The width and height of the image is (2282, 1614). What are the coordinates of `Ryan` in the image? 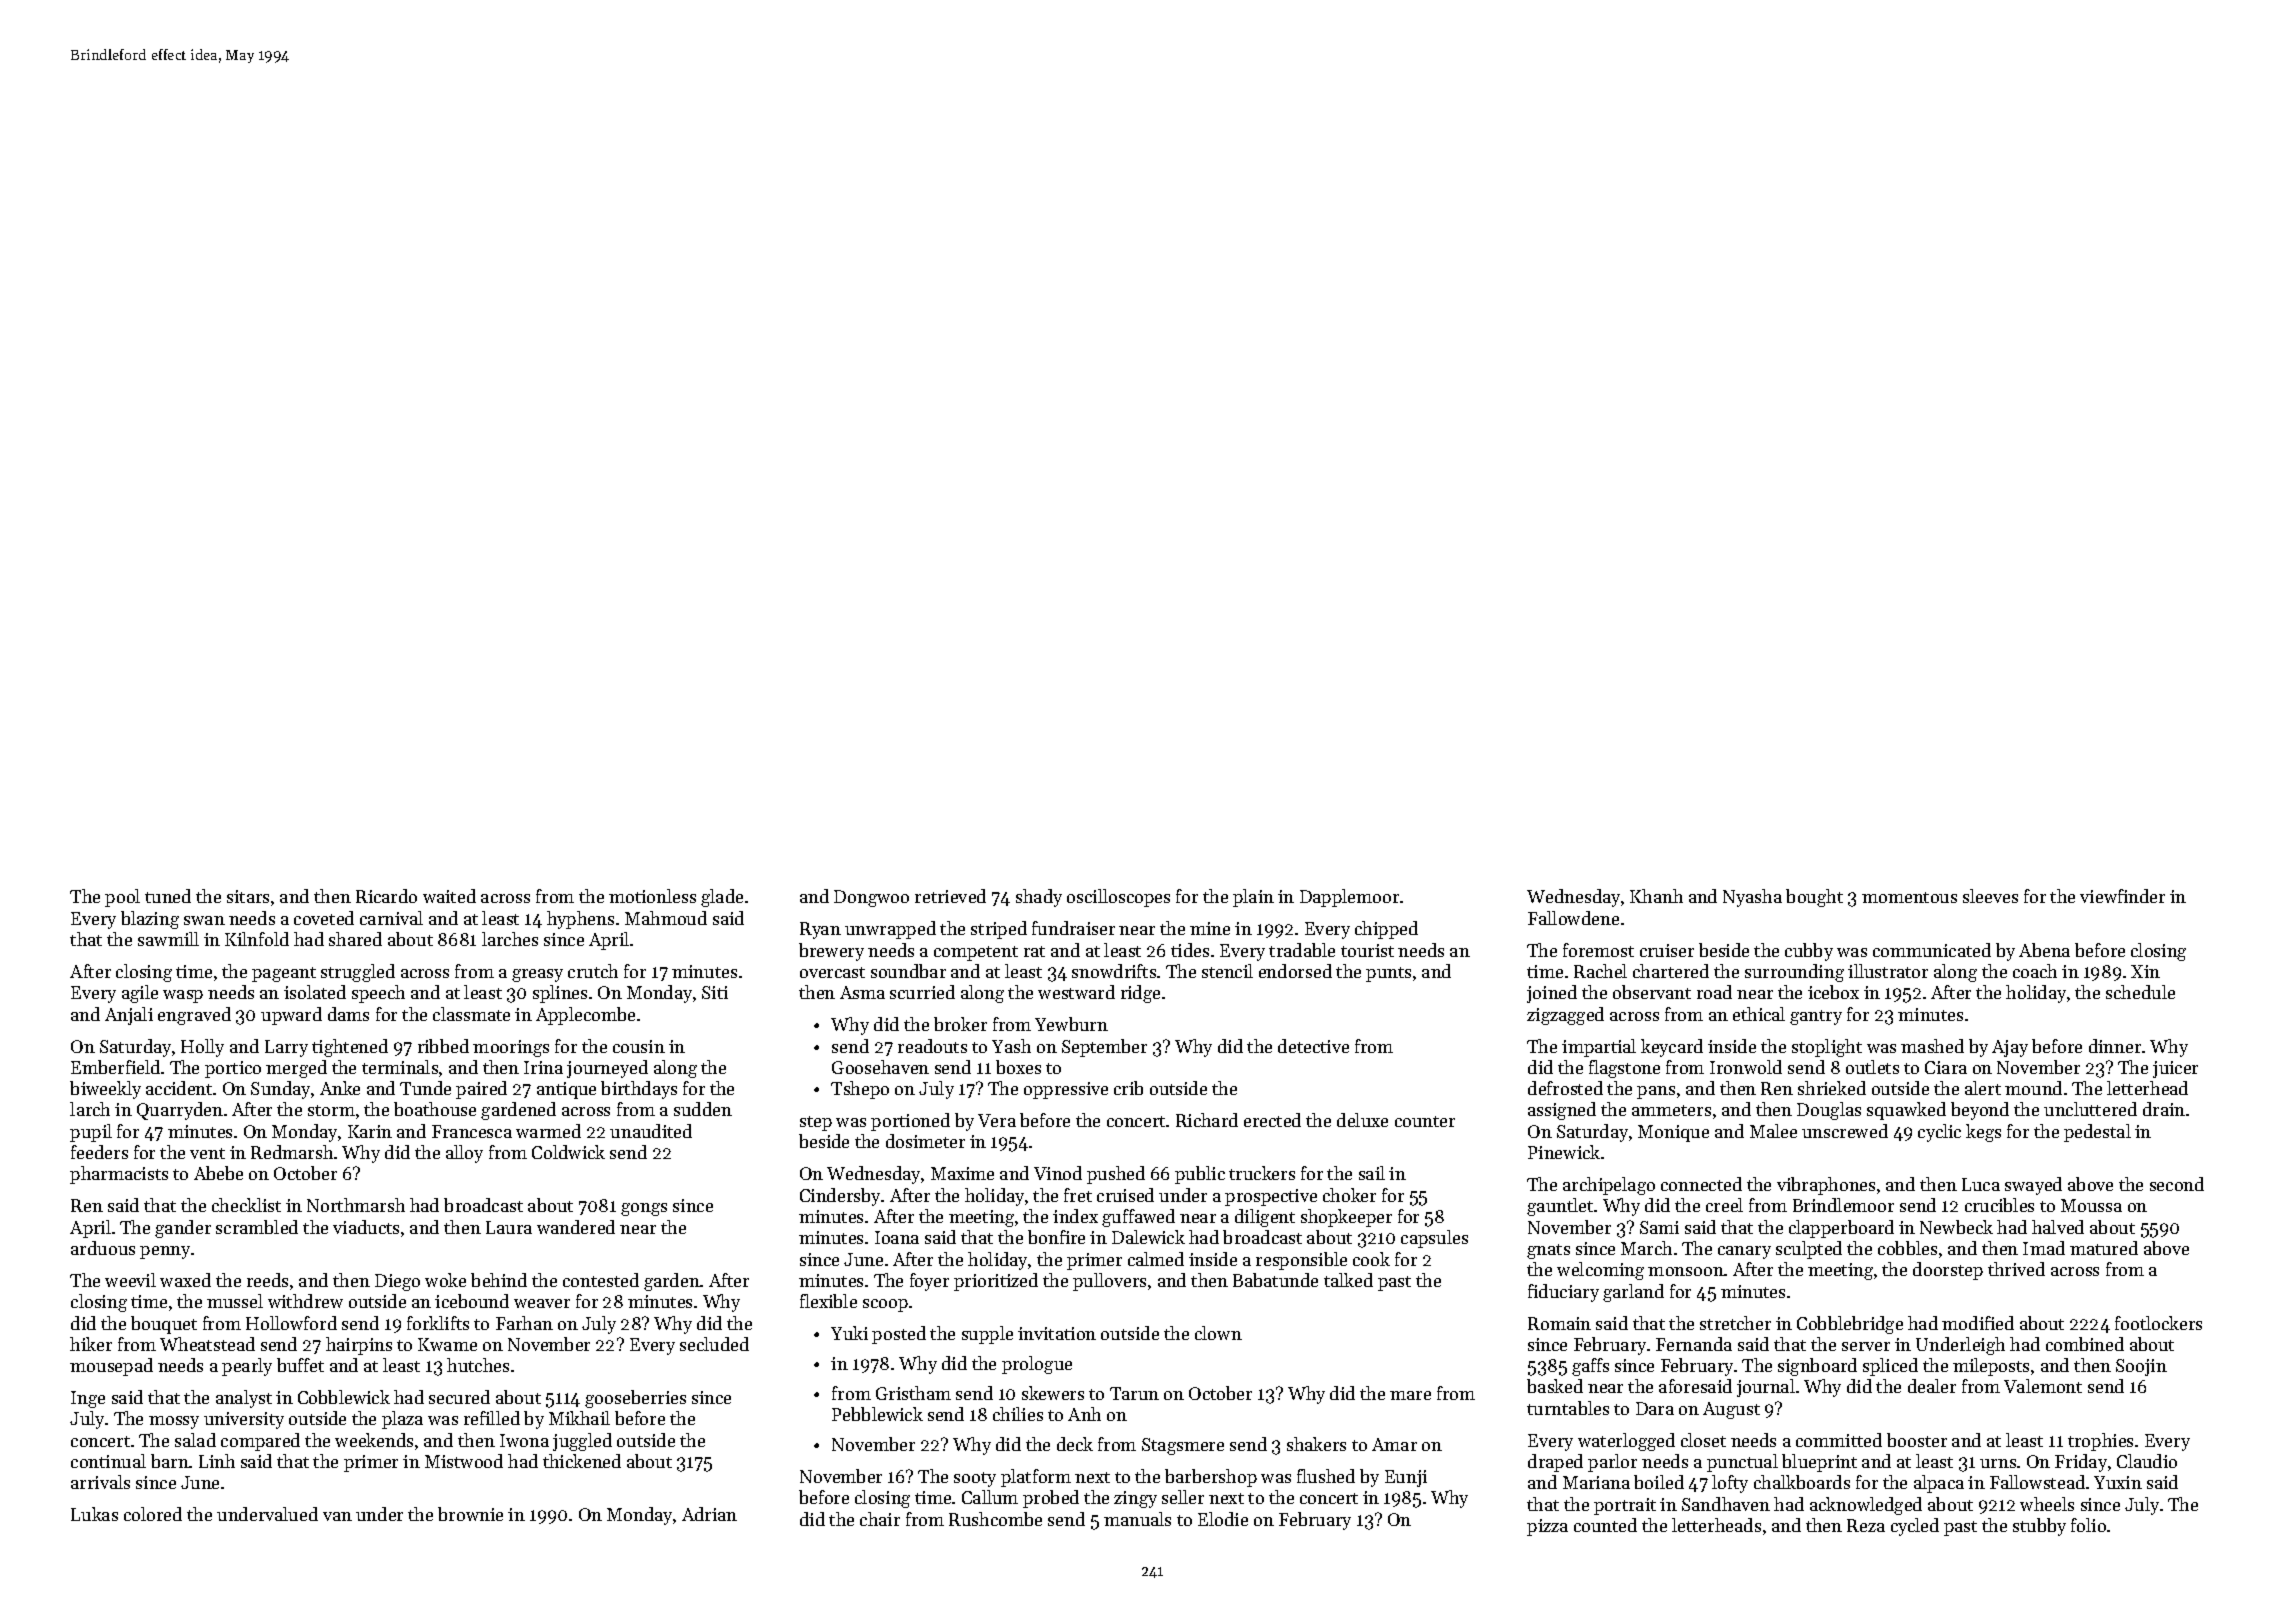 It's located at (820, 930).
